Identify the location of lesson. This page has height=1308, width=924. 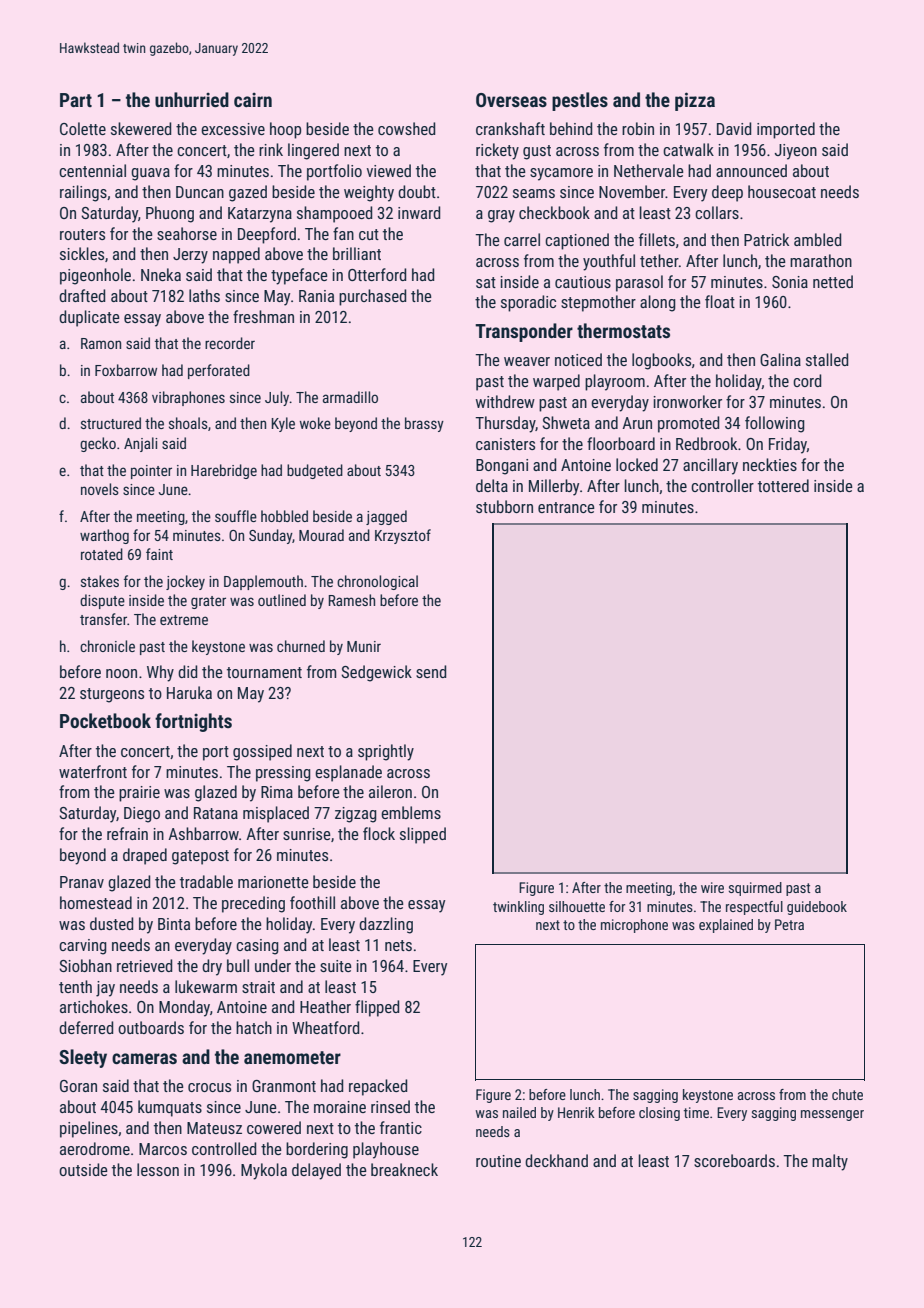
(158, 1169).
